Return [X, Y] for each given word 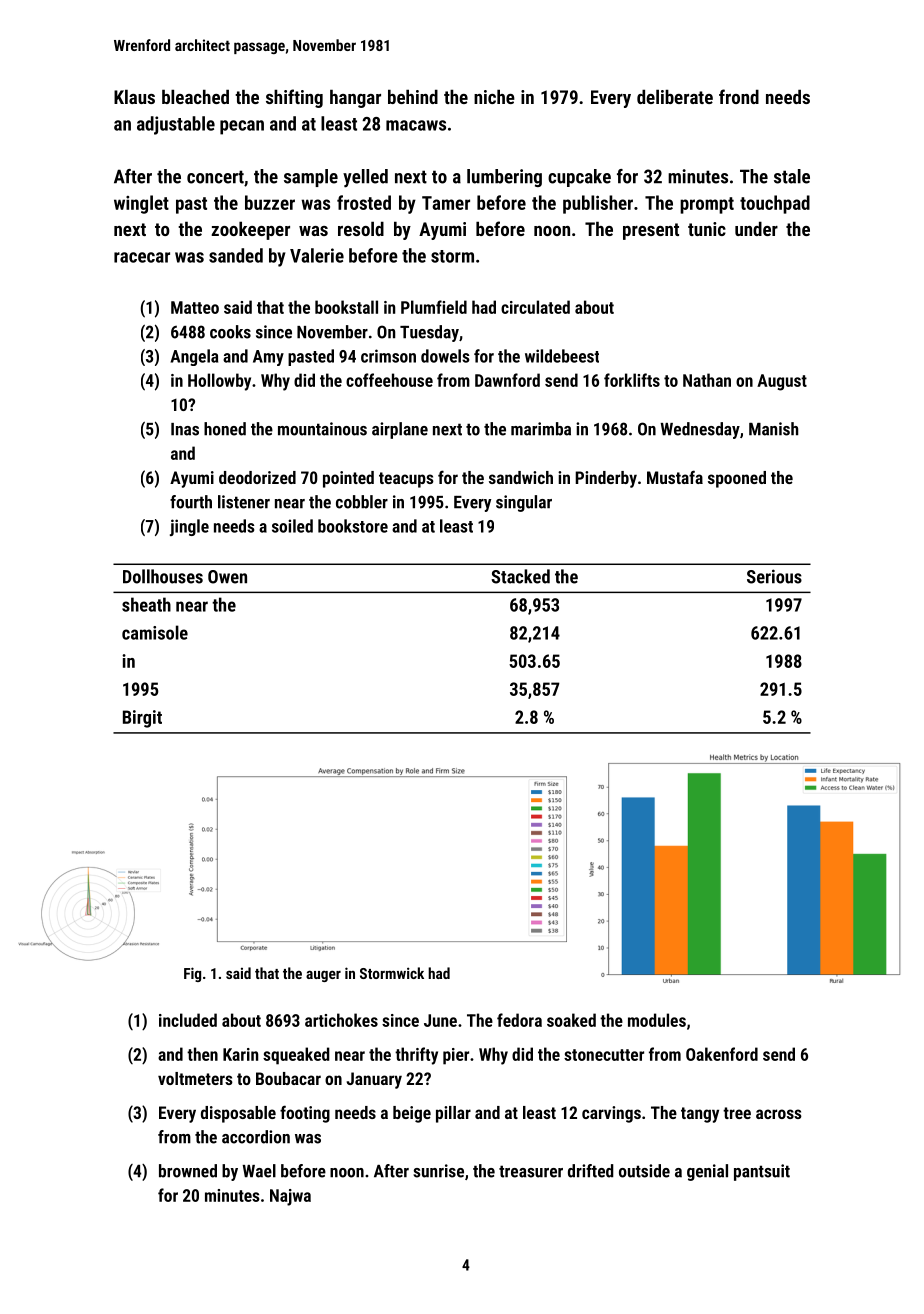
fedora [519, 1020]
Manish [773, 429]
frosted [364, 202]
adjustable [176, 125]
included [188, 1020]
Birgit [142, 719]
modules [657, 1020]
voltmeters [195, 1078]
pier [456, 1056]
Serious [774, 576]
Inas [185, 429]
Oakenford [722, 1054]
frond [739, 96]
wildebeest [562, 356]
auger [323, 976]
